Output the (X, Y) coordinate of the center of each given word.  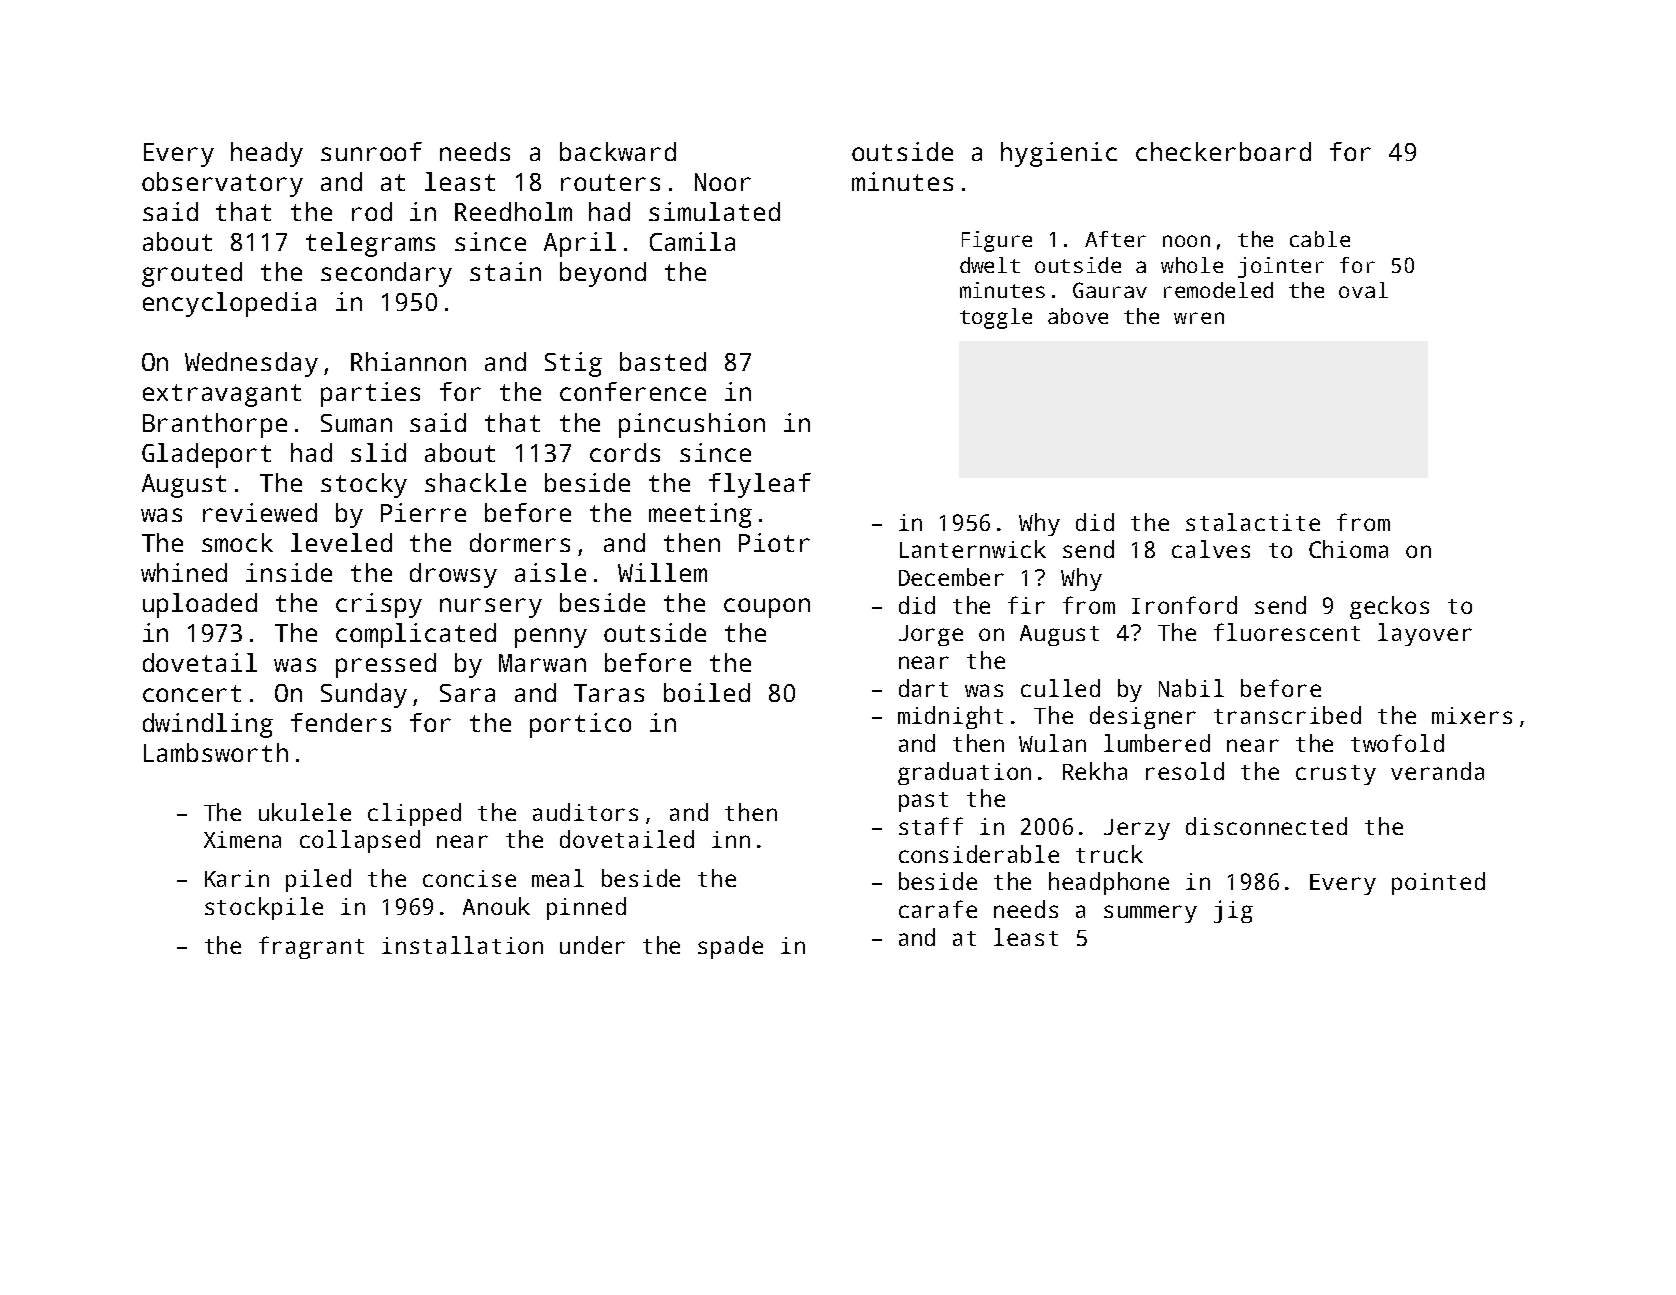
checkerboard (1223, 151)
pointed (1438, 883)
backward (618, 151)
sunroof (371, 151)
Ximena (242, 839)
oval (1363, 290)
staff (931, 826)
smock (237, 542)
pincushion (692, 425)
